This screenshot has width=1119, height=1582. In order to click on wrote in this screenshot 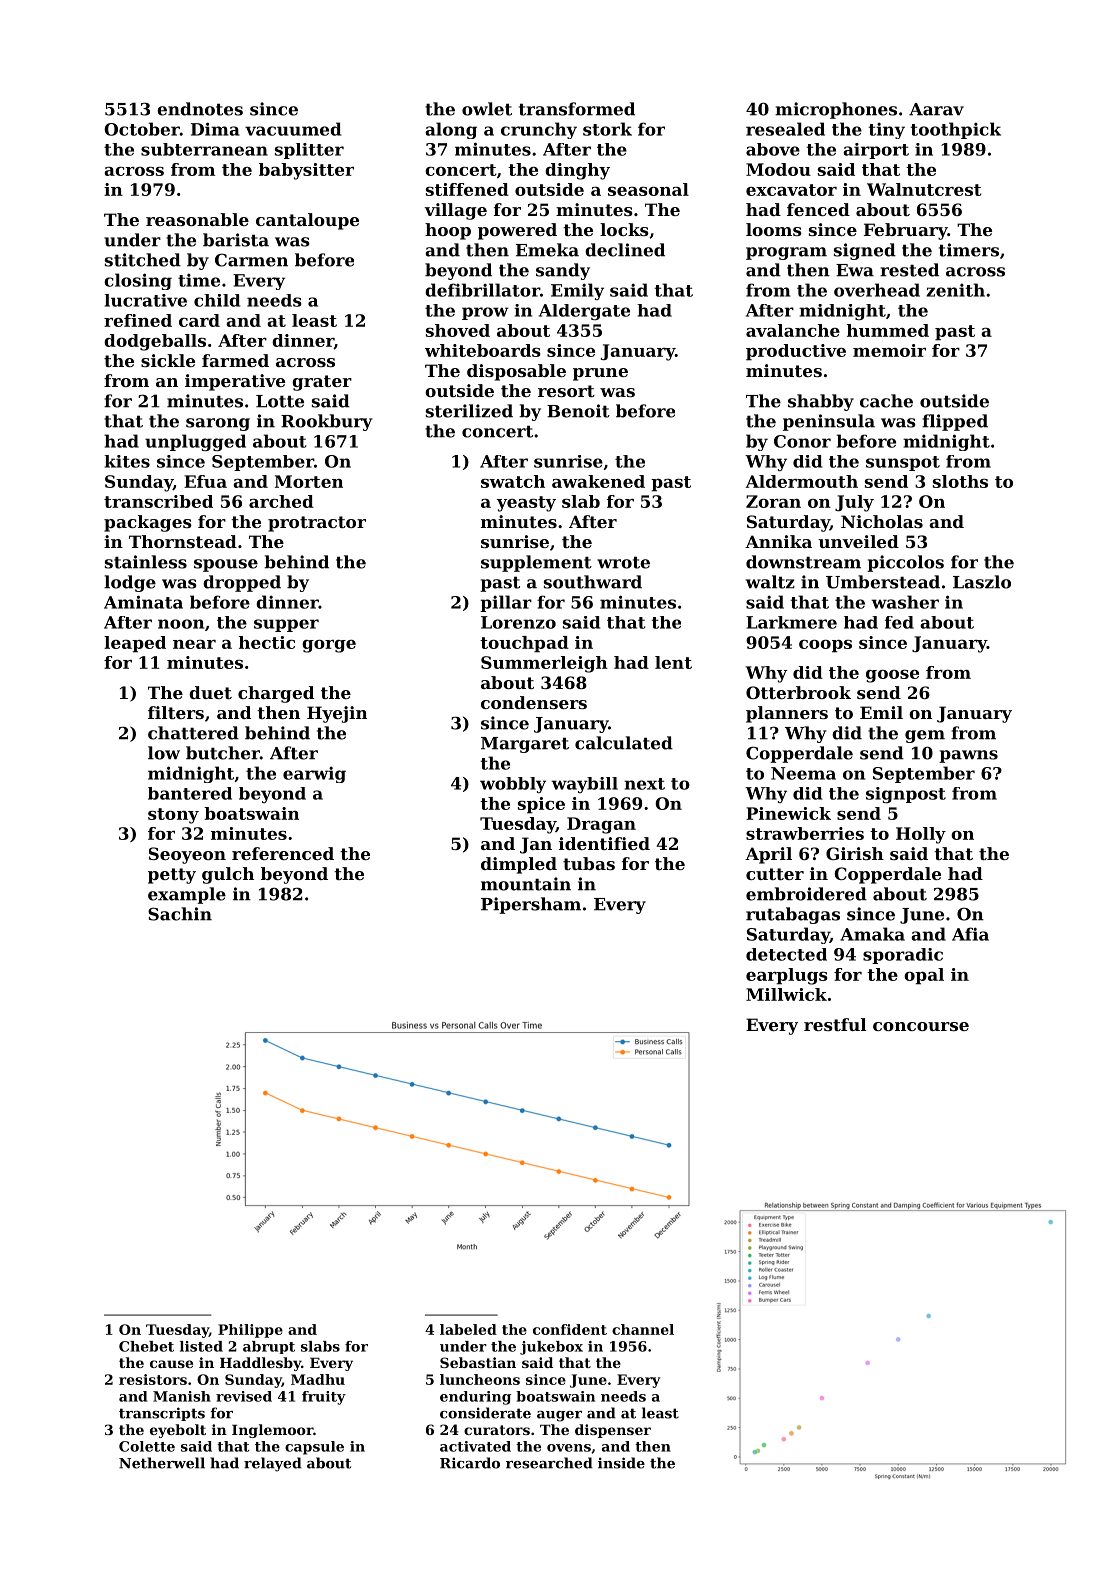, I will do `click(623, 562)`.
